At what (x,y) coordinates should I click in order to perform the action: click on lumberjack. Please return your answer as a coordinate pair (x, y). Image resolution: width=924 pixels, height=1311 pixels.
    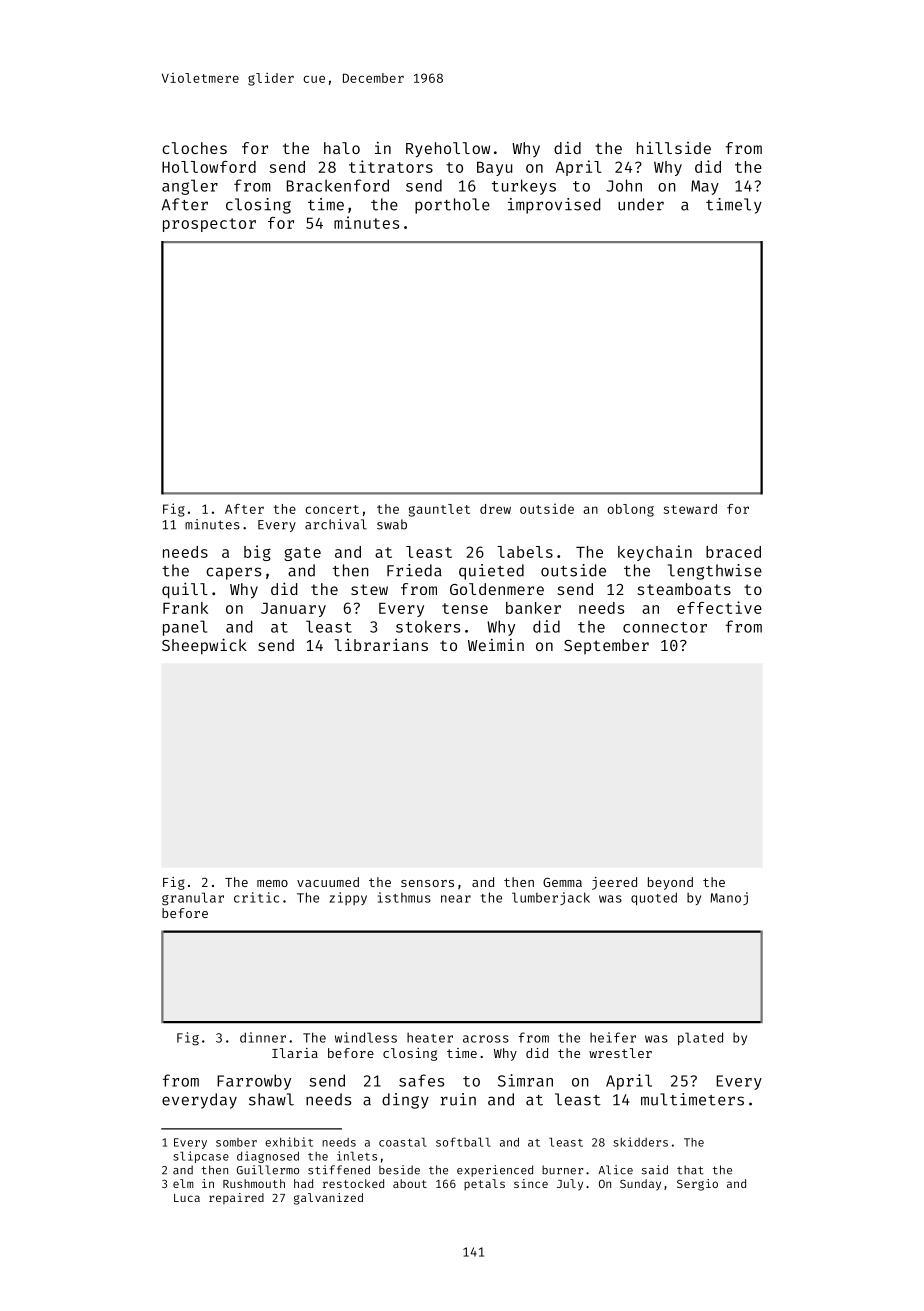
    Looking at the image, I should click on (551, 898).
